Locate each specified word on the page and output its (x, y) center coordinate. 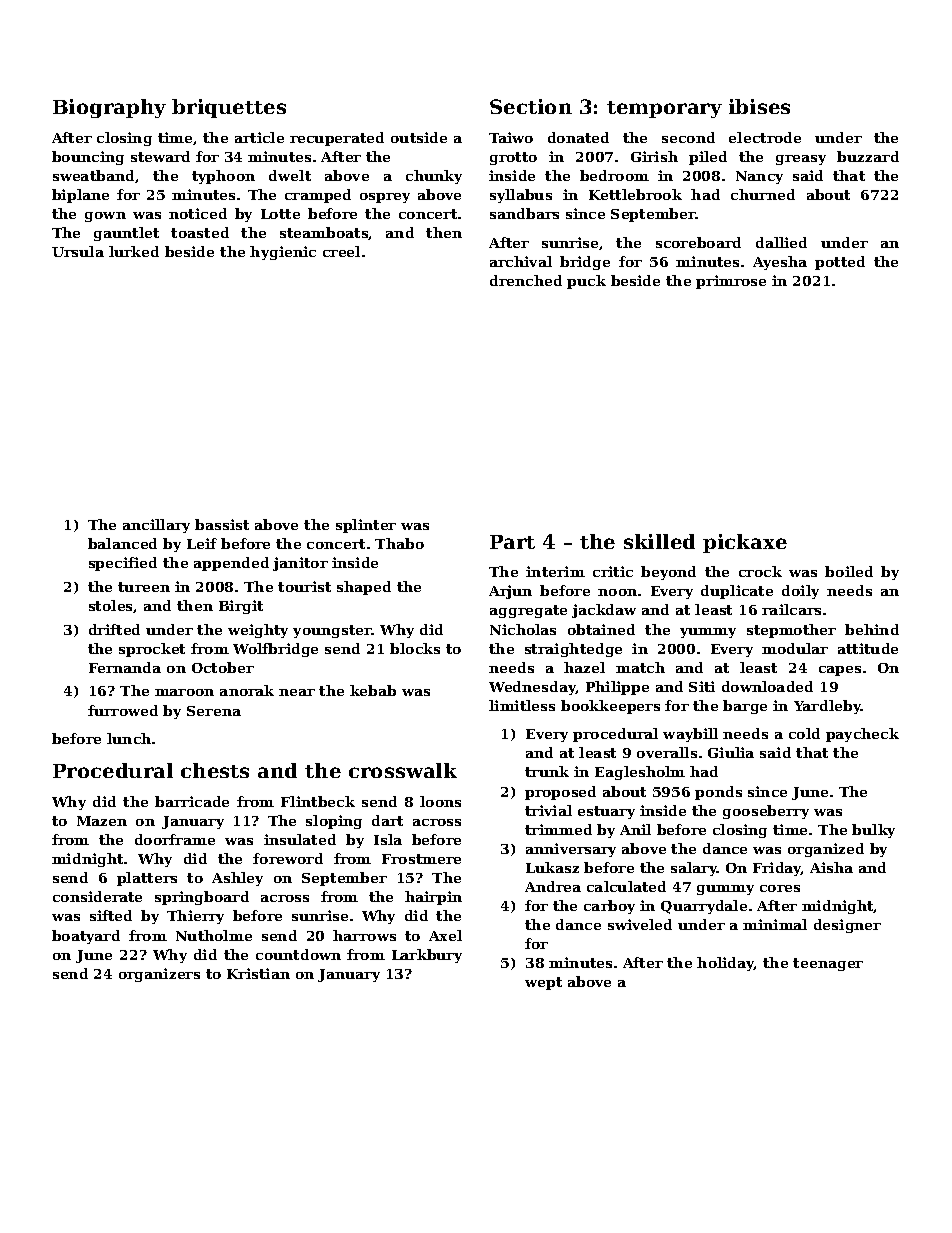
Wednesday (532, 688)
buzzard (868, 156)
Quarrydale (704, 907)
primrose (731, 282)
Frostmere (421, 859)
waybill (690, 735)
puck (586, 282)
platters (147, 879)
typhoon (223, 177)
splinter (366, 526)
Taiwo (511, 137)
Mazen (102, 821)
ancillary (156, 526)
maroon (184, 692)
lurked (134, 251)
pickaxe (745, 543)
